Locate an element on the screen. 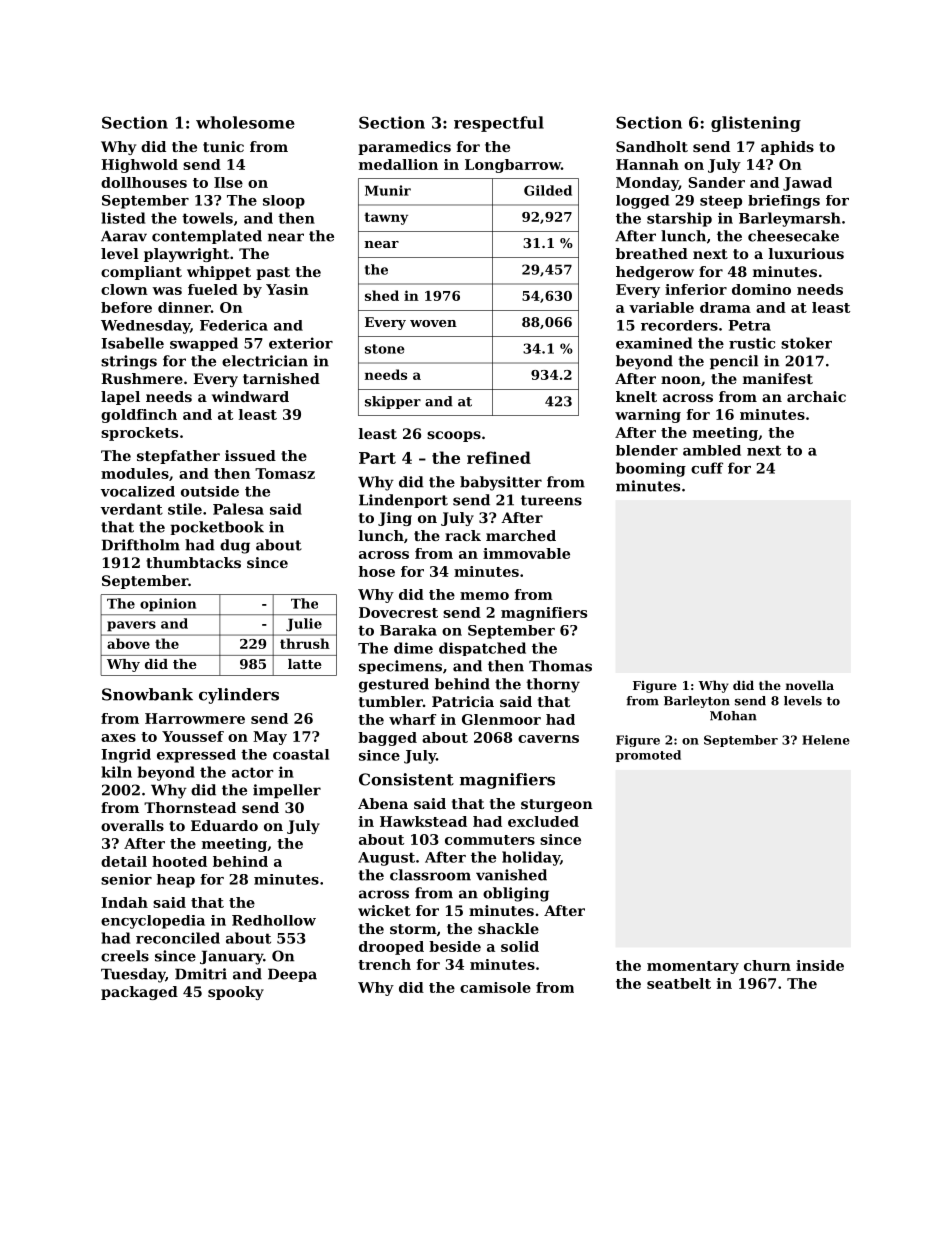  glistening is located at coordinates (756, 124).
